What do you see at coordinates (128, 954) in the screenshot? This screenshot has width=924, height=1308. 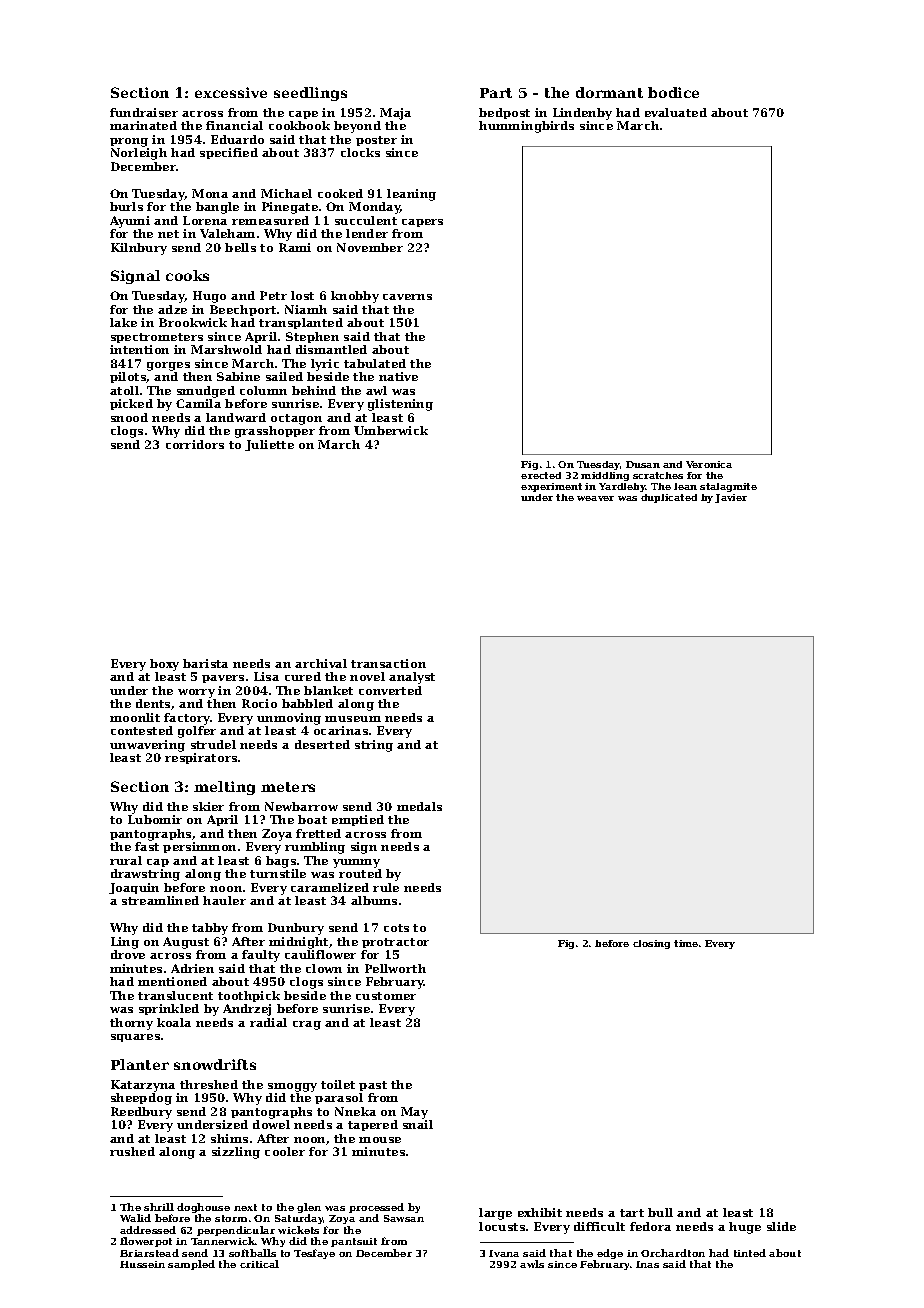 I see `drove` at bounding box center [128, 954].
